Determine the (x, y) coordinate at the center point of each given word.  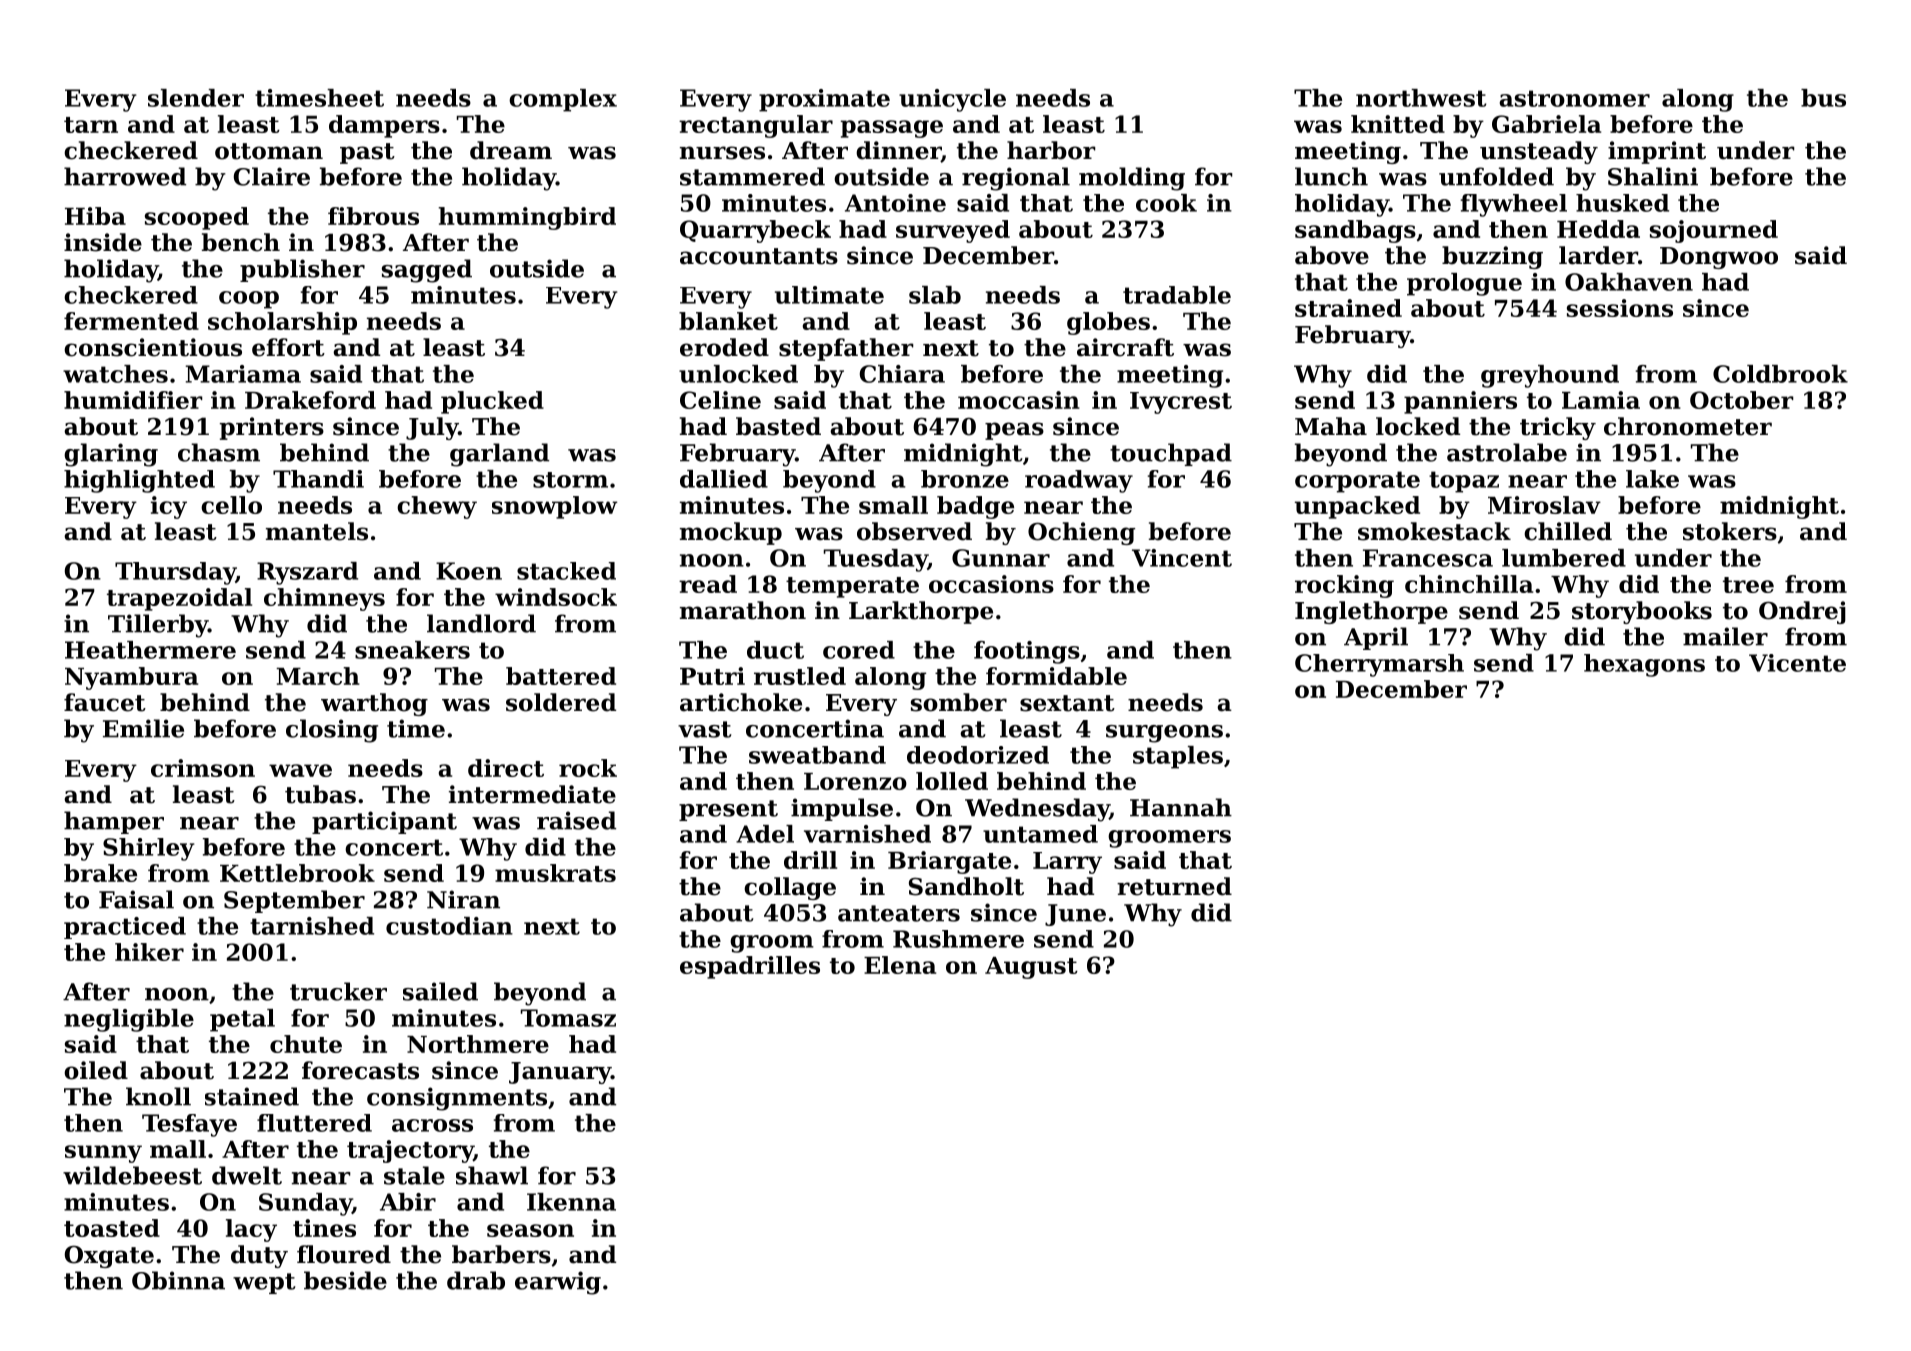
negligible (129, 1020)
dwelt (247, 1175)
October (1742, 400)
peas (1014, 431)
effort (288, 347)
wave (300, 770)
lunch (1331, 176)
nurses (722, 153)
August (1031, 968)
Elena (900, 965)
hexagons (1644, 665)
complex (563, 100)
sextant (1067, 703)
